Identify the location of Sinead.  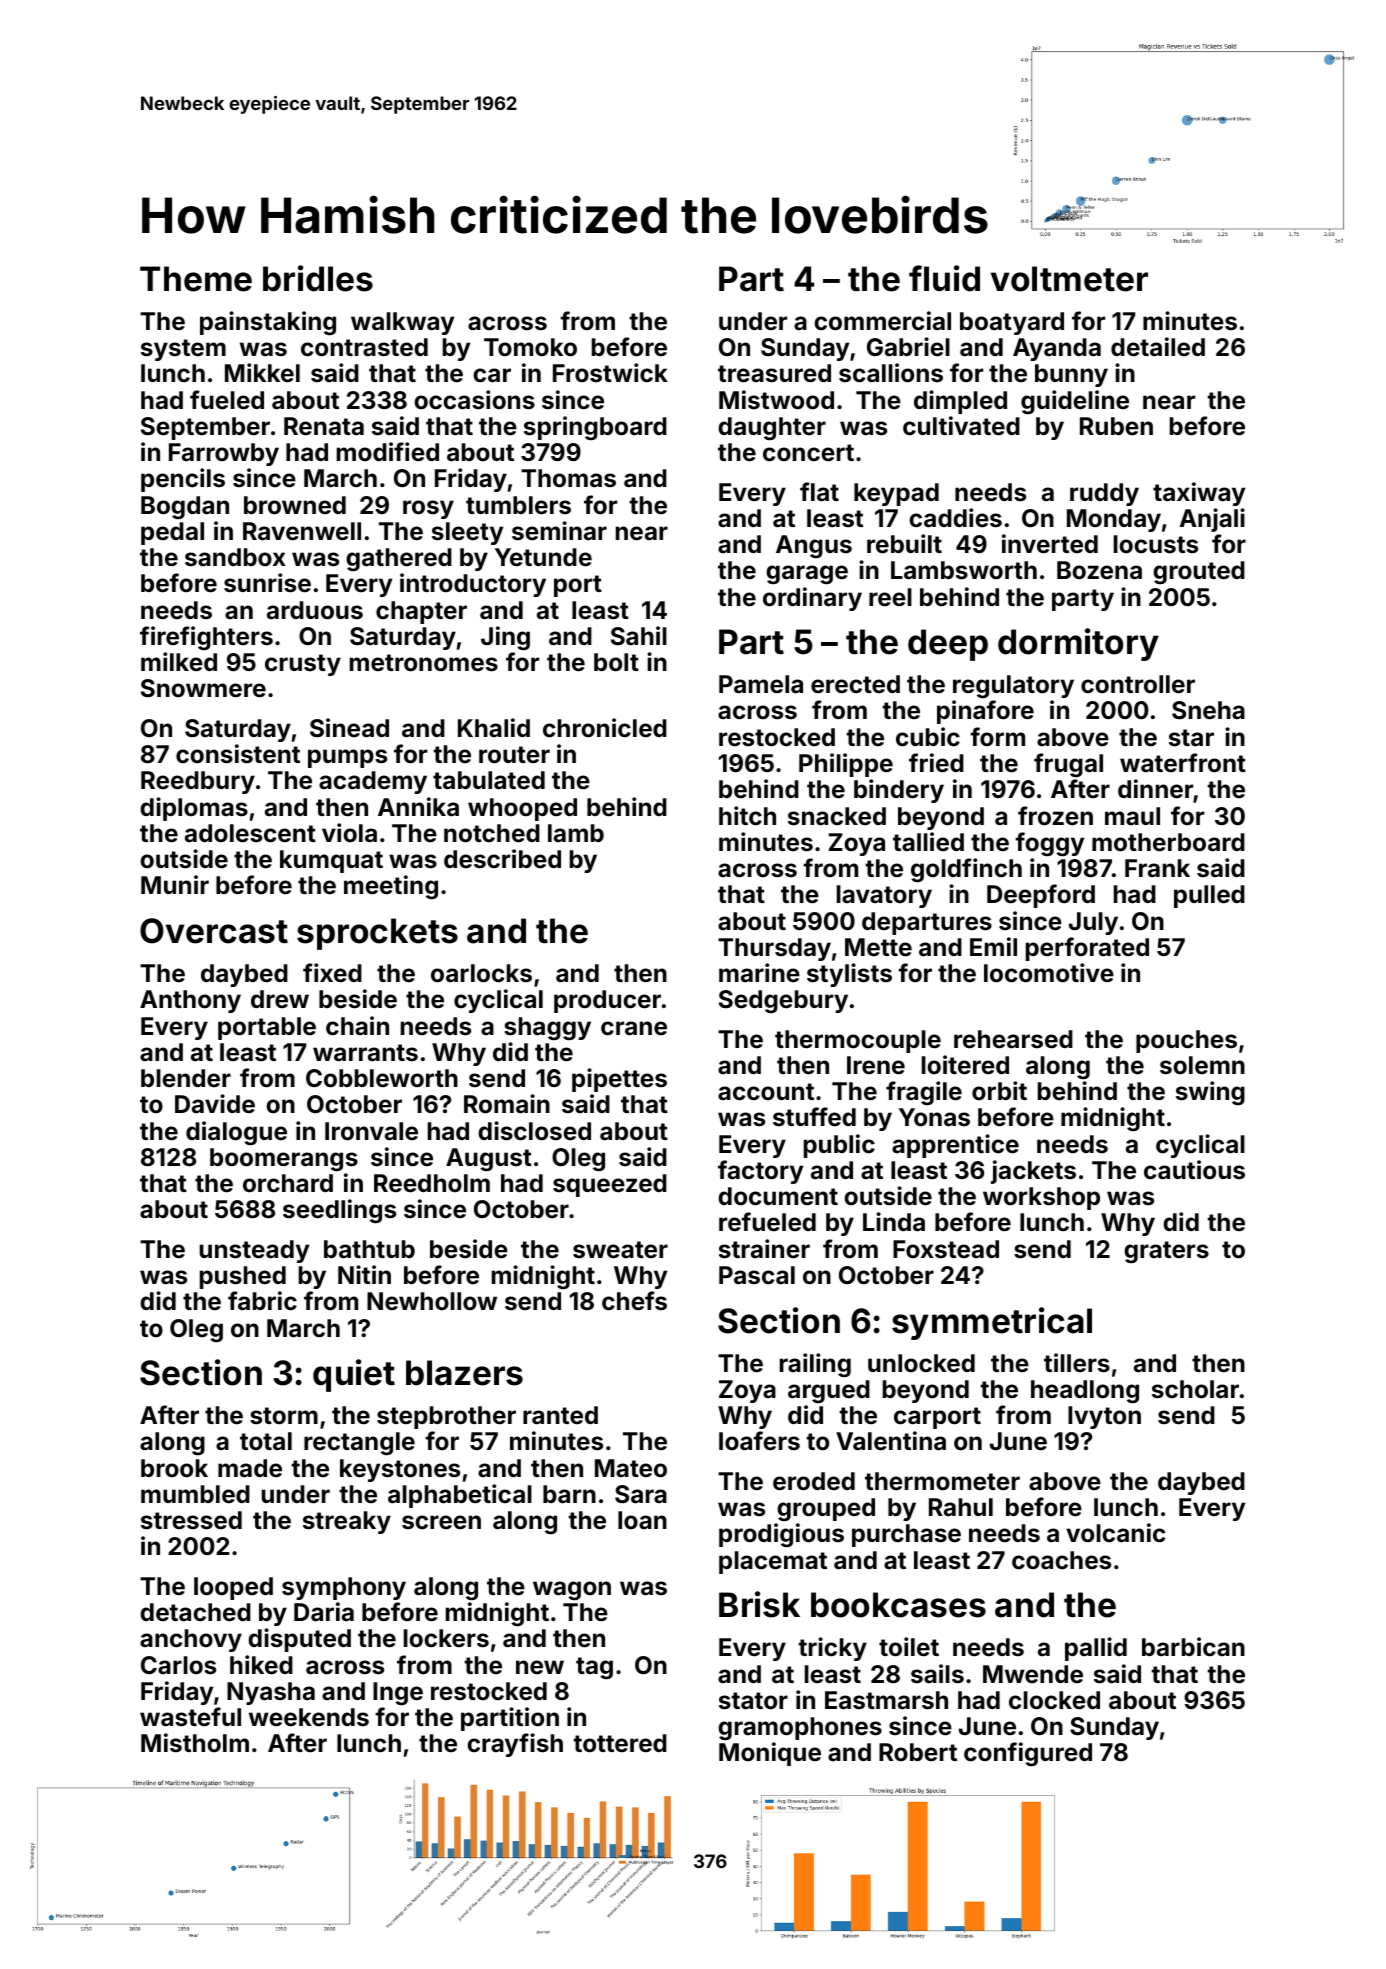
(349, 728).
